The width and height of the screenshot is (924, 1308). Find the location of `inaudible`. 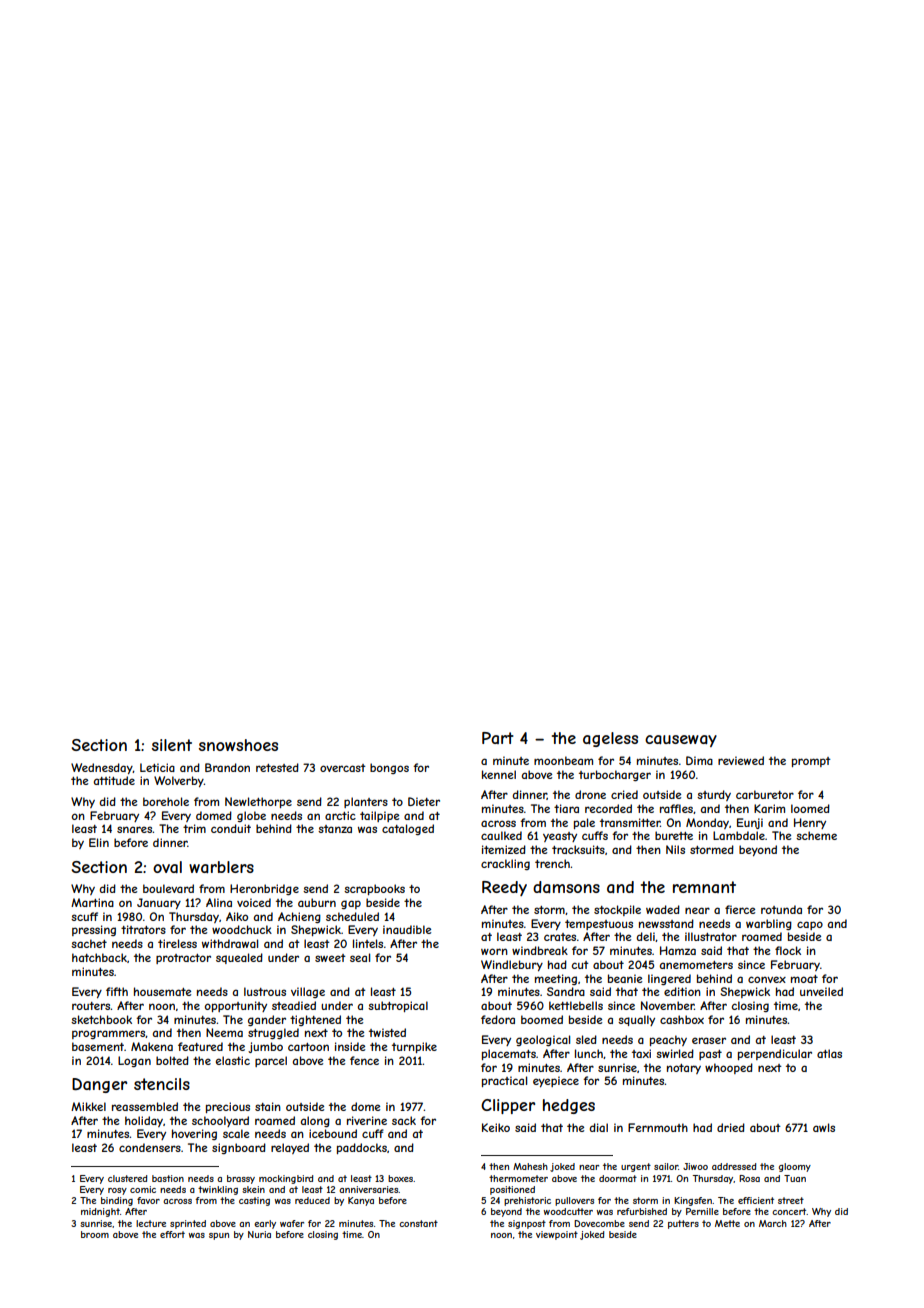

inaudible is located at coordinates (407, 929).
